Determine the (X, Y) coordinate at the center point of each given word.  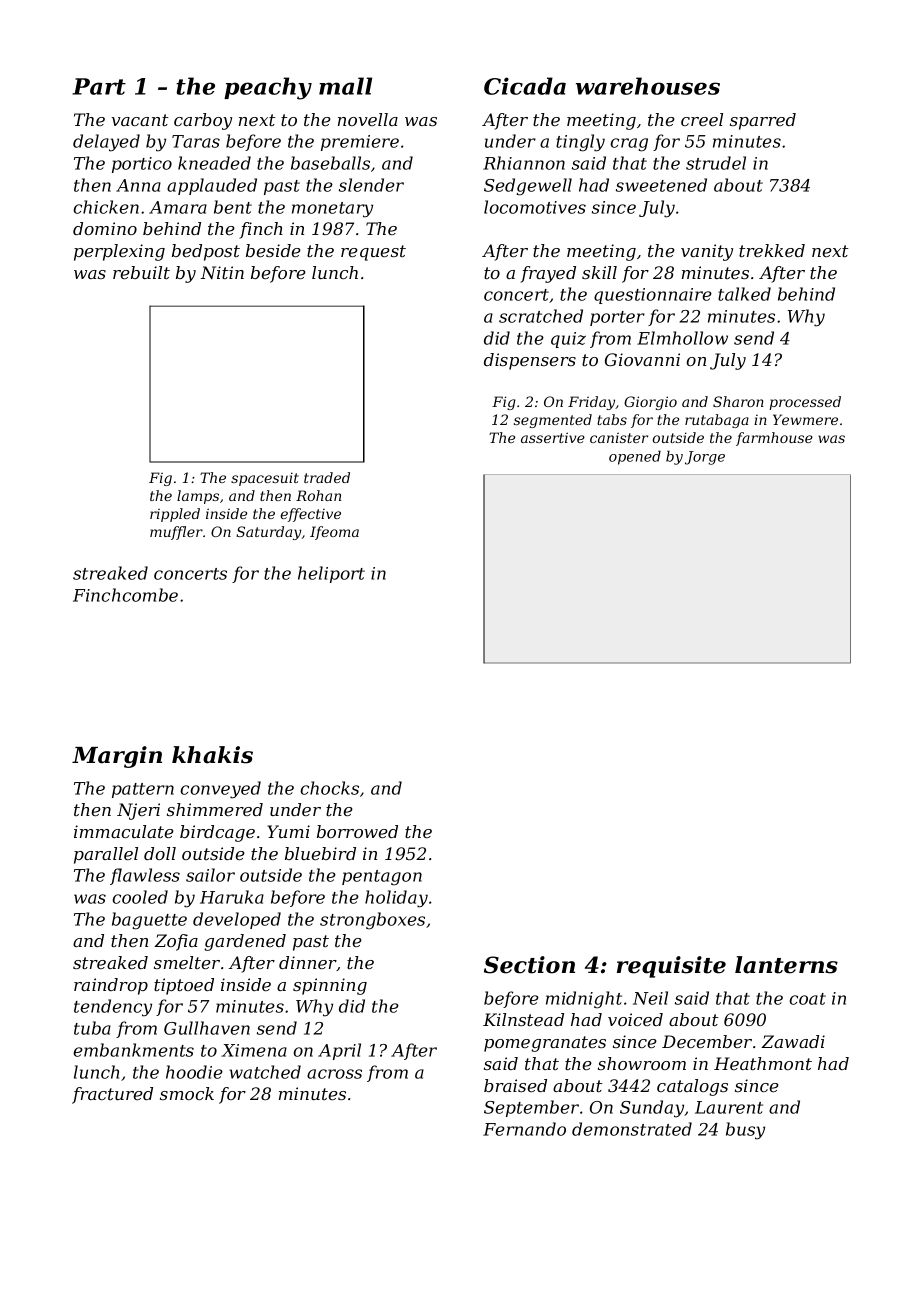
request (373, 253)
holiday (396, 899)
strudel (716, 163)
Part (99, 86)
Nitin (222, 272)
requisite (671, 967)
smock (187, 1093)
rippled (175, 515)
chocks (329, 788)
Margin (117, 757)
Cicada (525, 86)
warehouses (648, 86)
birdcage (217, 833)
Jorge (705, 458)
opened (635, 457)
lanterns (786, 965)
